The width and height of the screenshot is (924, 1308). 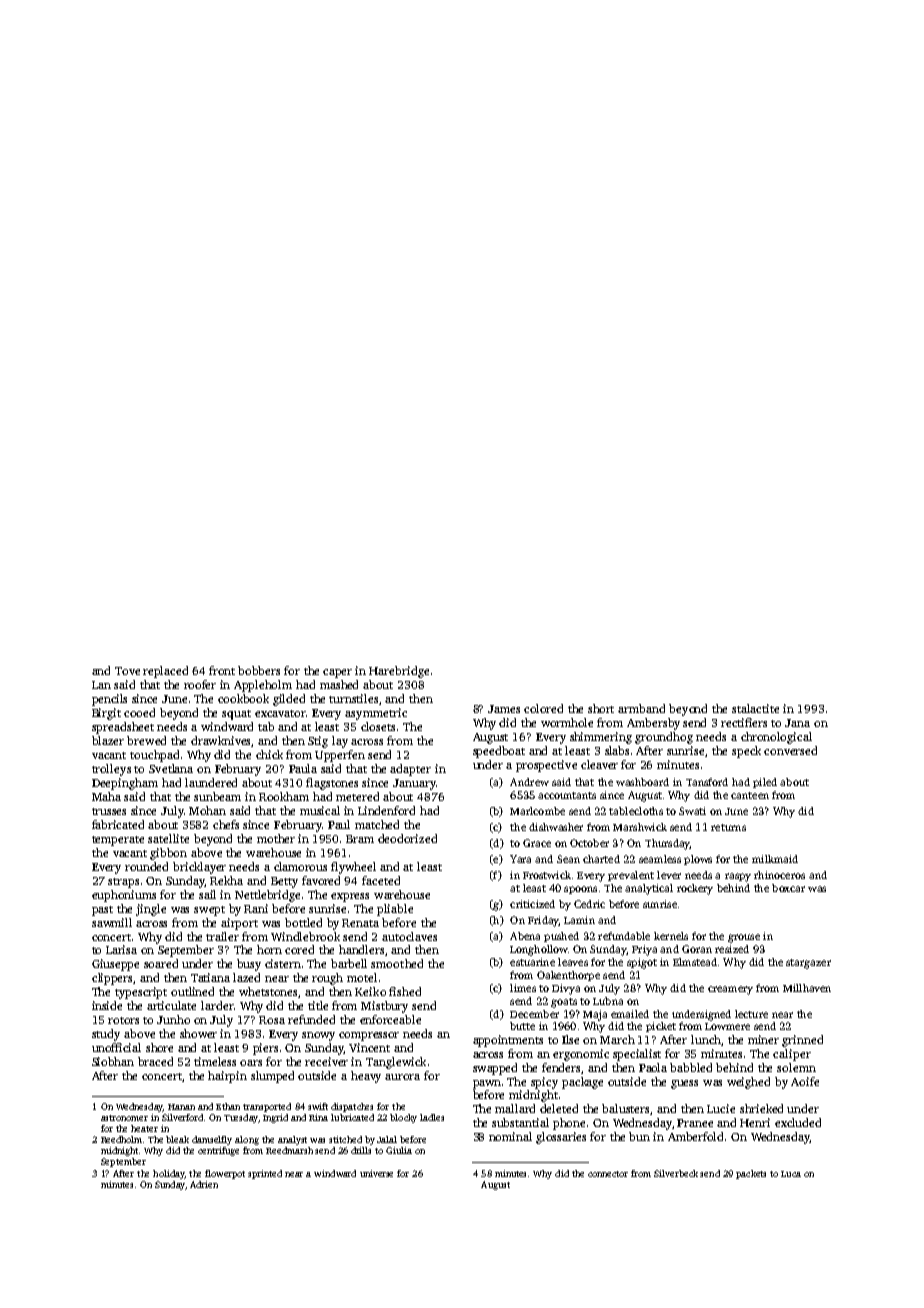 I want to click on pliable, so click(x=395, y=910).
